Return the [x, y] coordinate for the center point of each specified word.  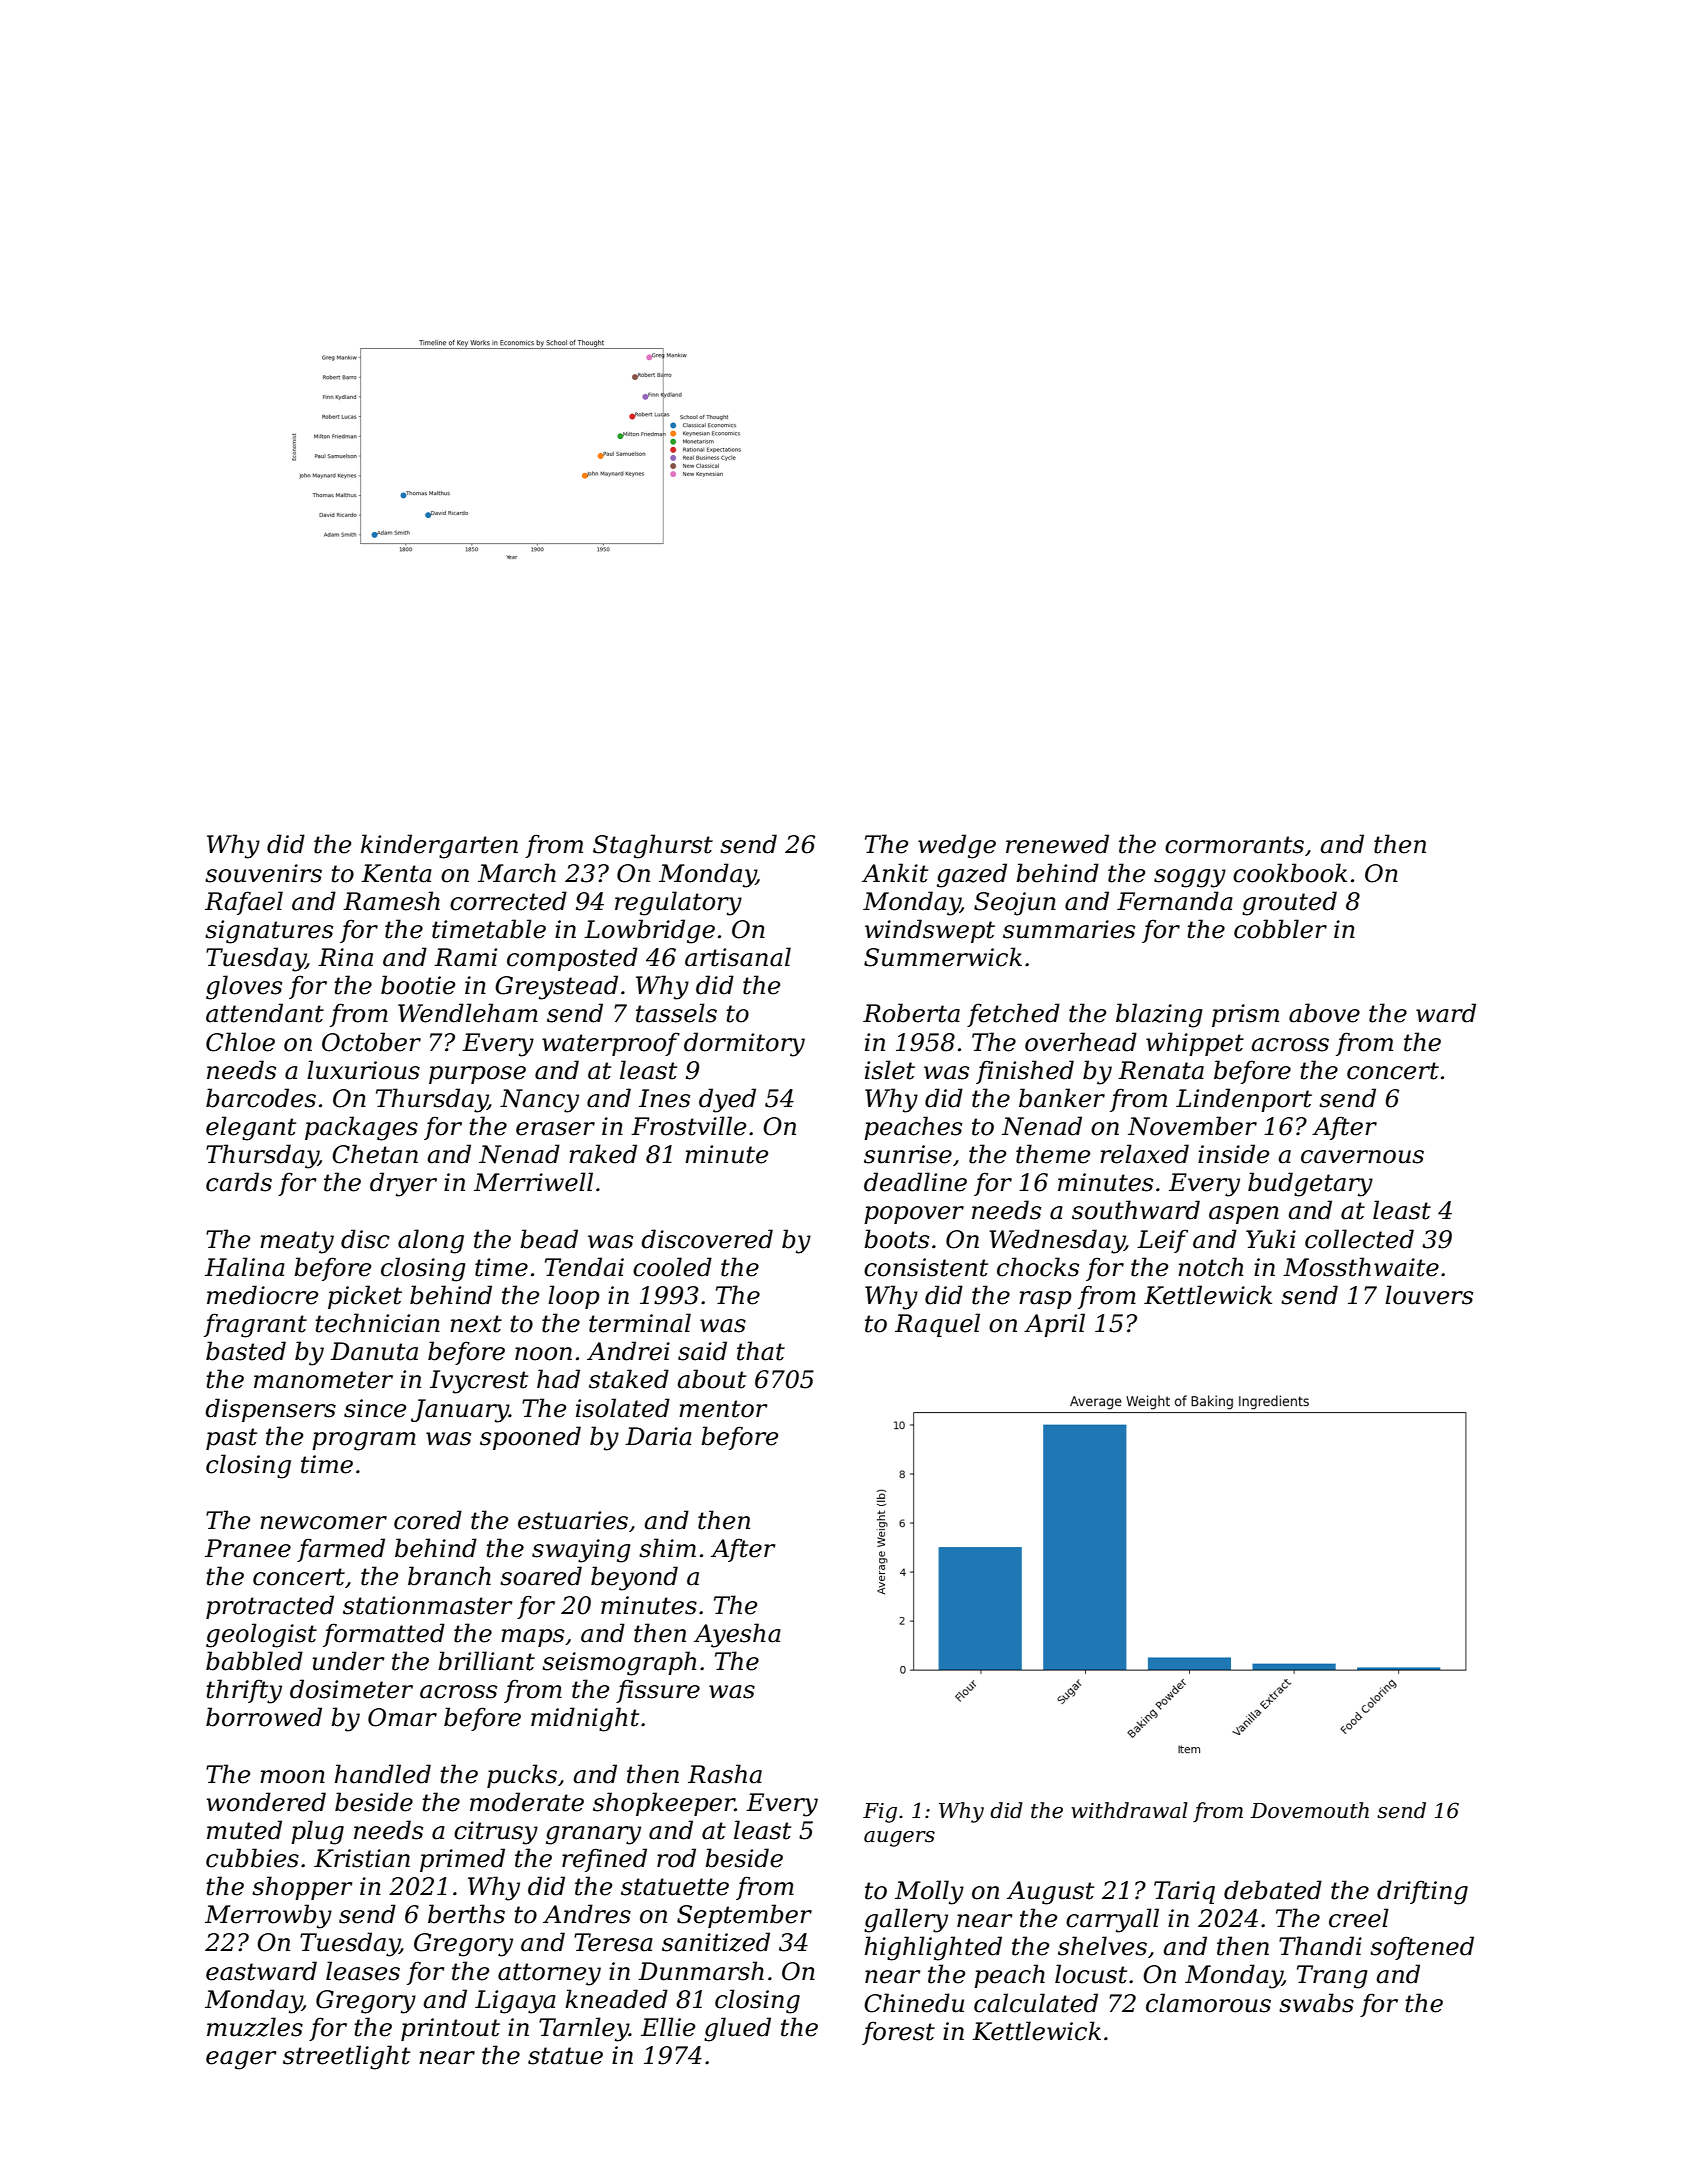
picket [365, 1297]
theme [1053, 1154]
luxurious [363, 1070]
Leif [1162, 1241]
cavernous [1362, 1157]
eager [241, 2060]
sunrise [908, 1154]
